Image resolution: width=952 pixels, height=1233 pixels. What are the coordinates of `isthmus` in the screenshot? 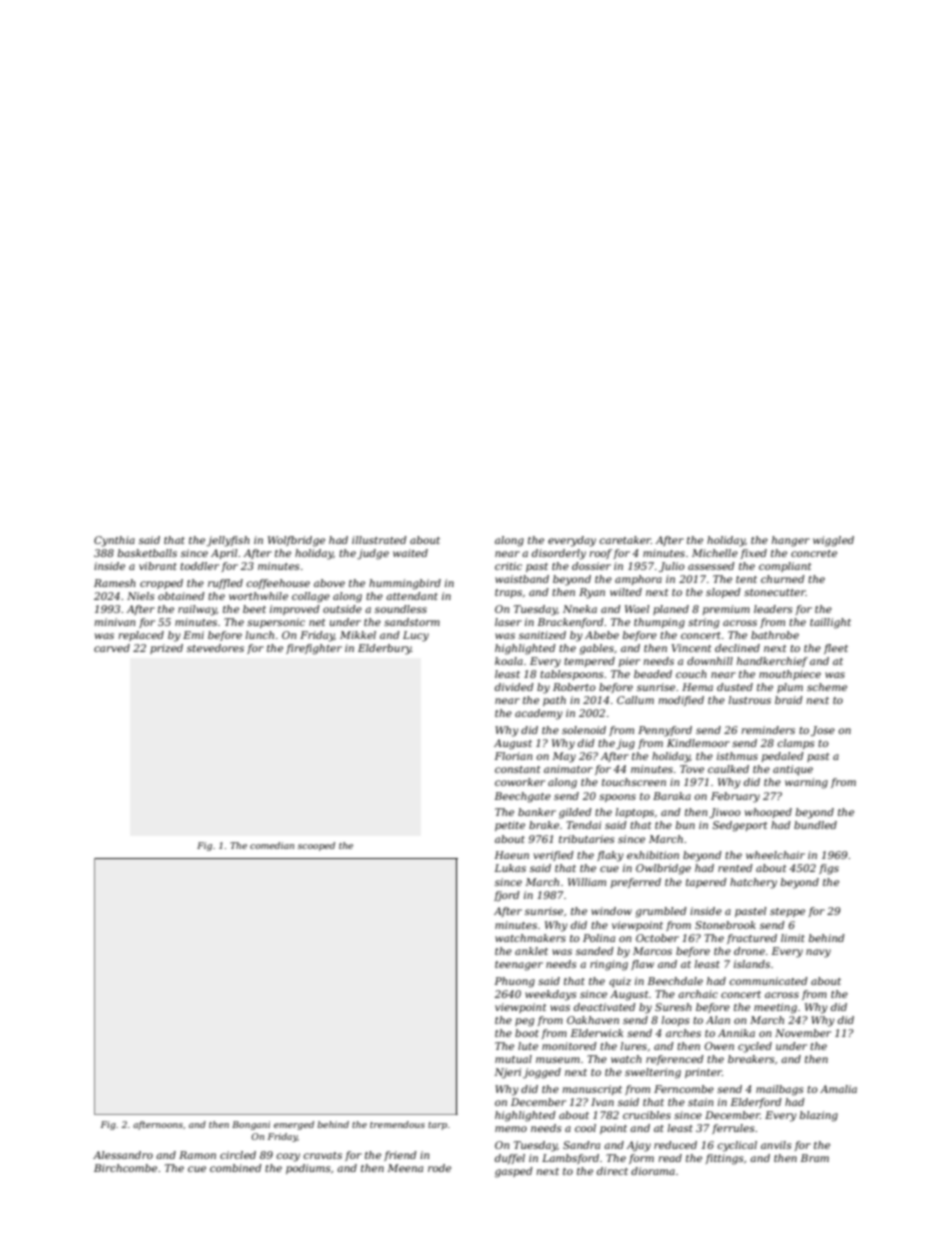 It's located at (737, 756).
